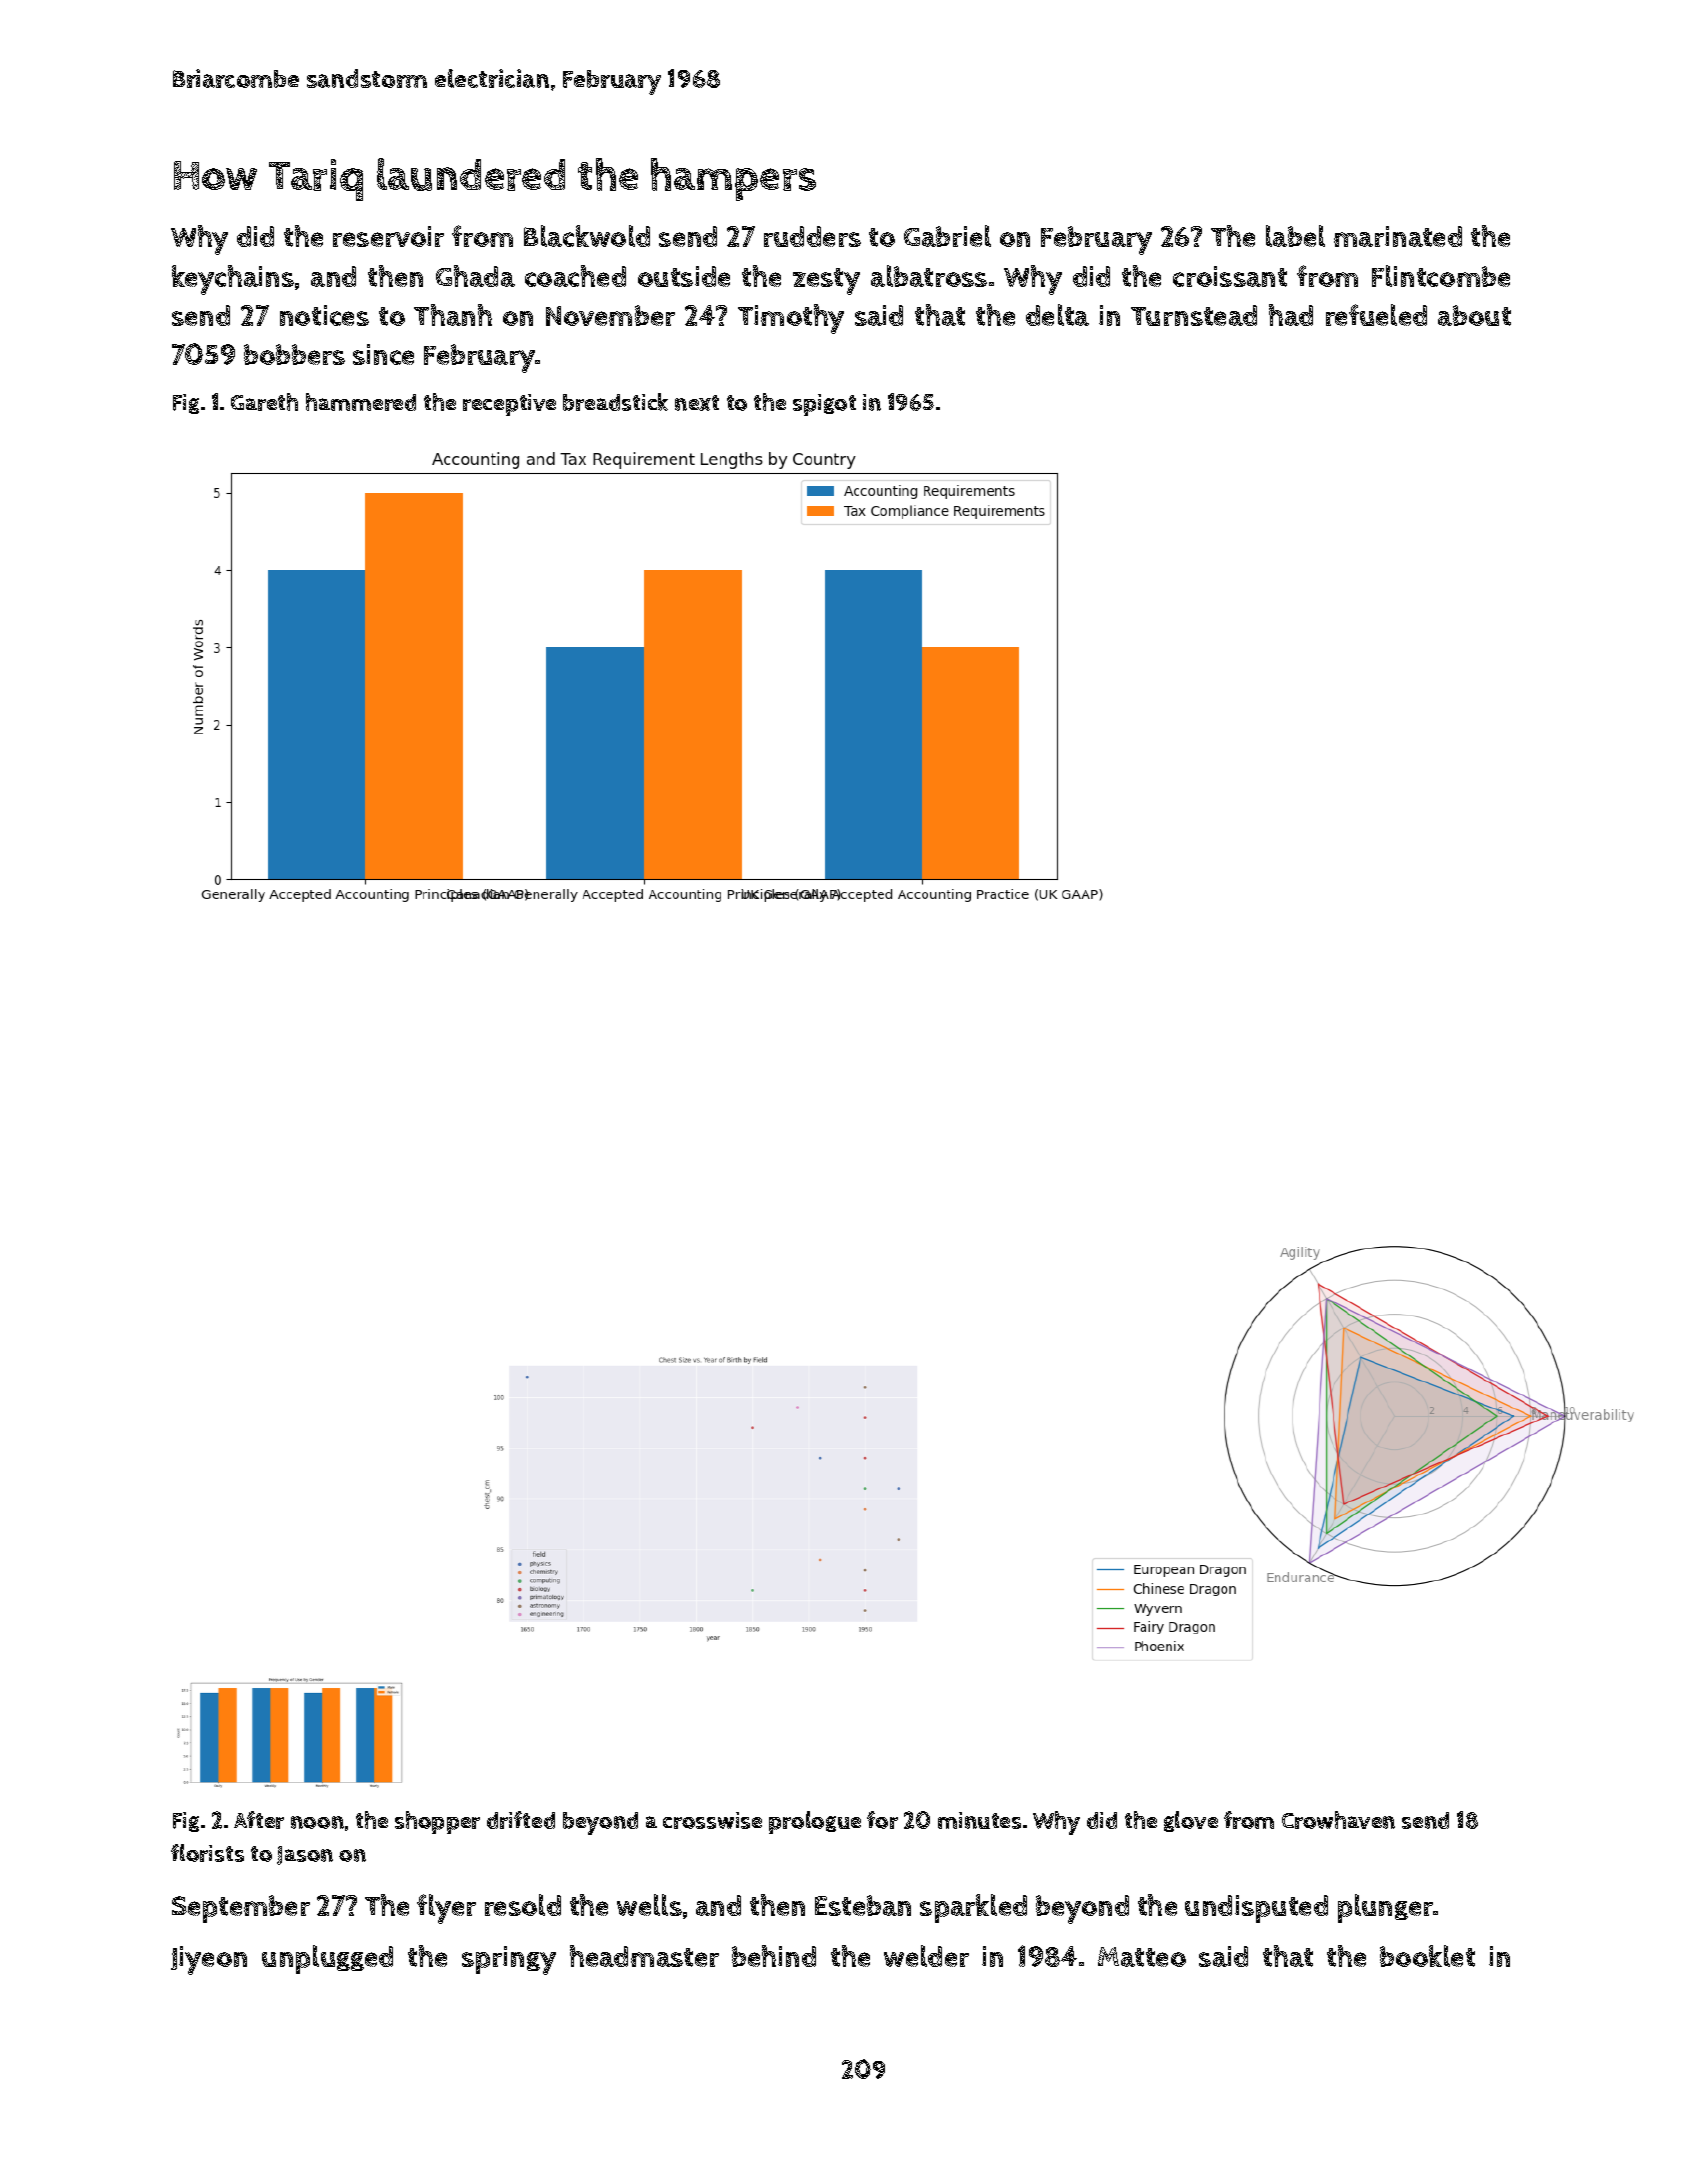  What do you see at coordinates (361, 402) in the screenshot?
I see `hammered` at bounding box center [361, 402].
